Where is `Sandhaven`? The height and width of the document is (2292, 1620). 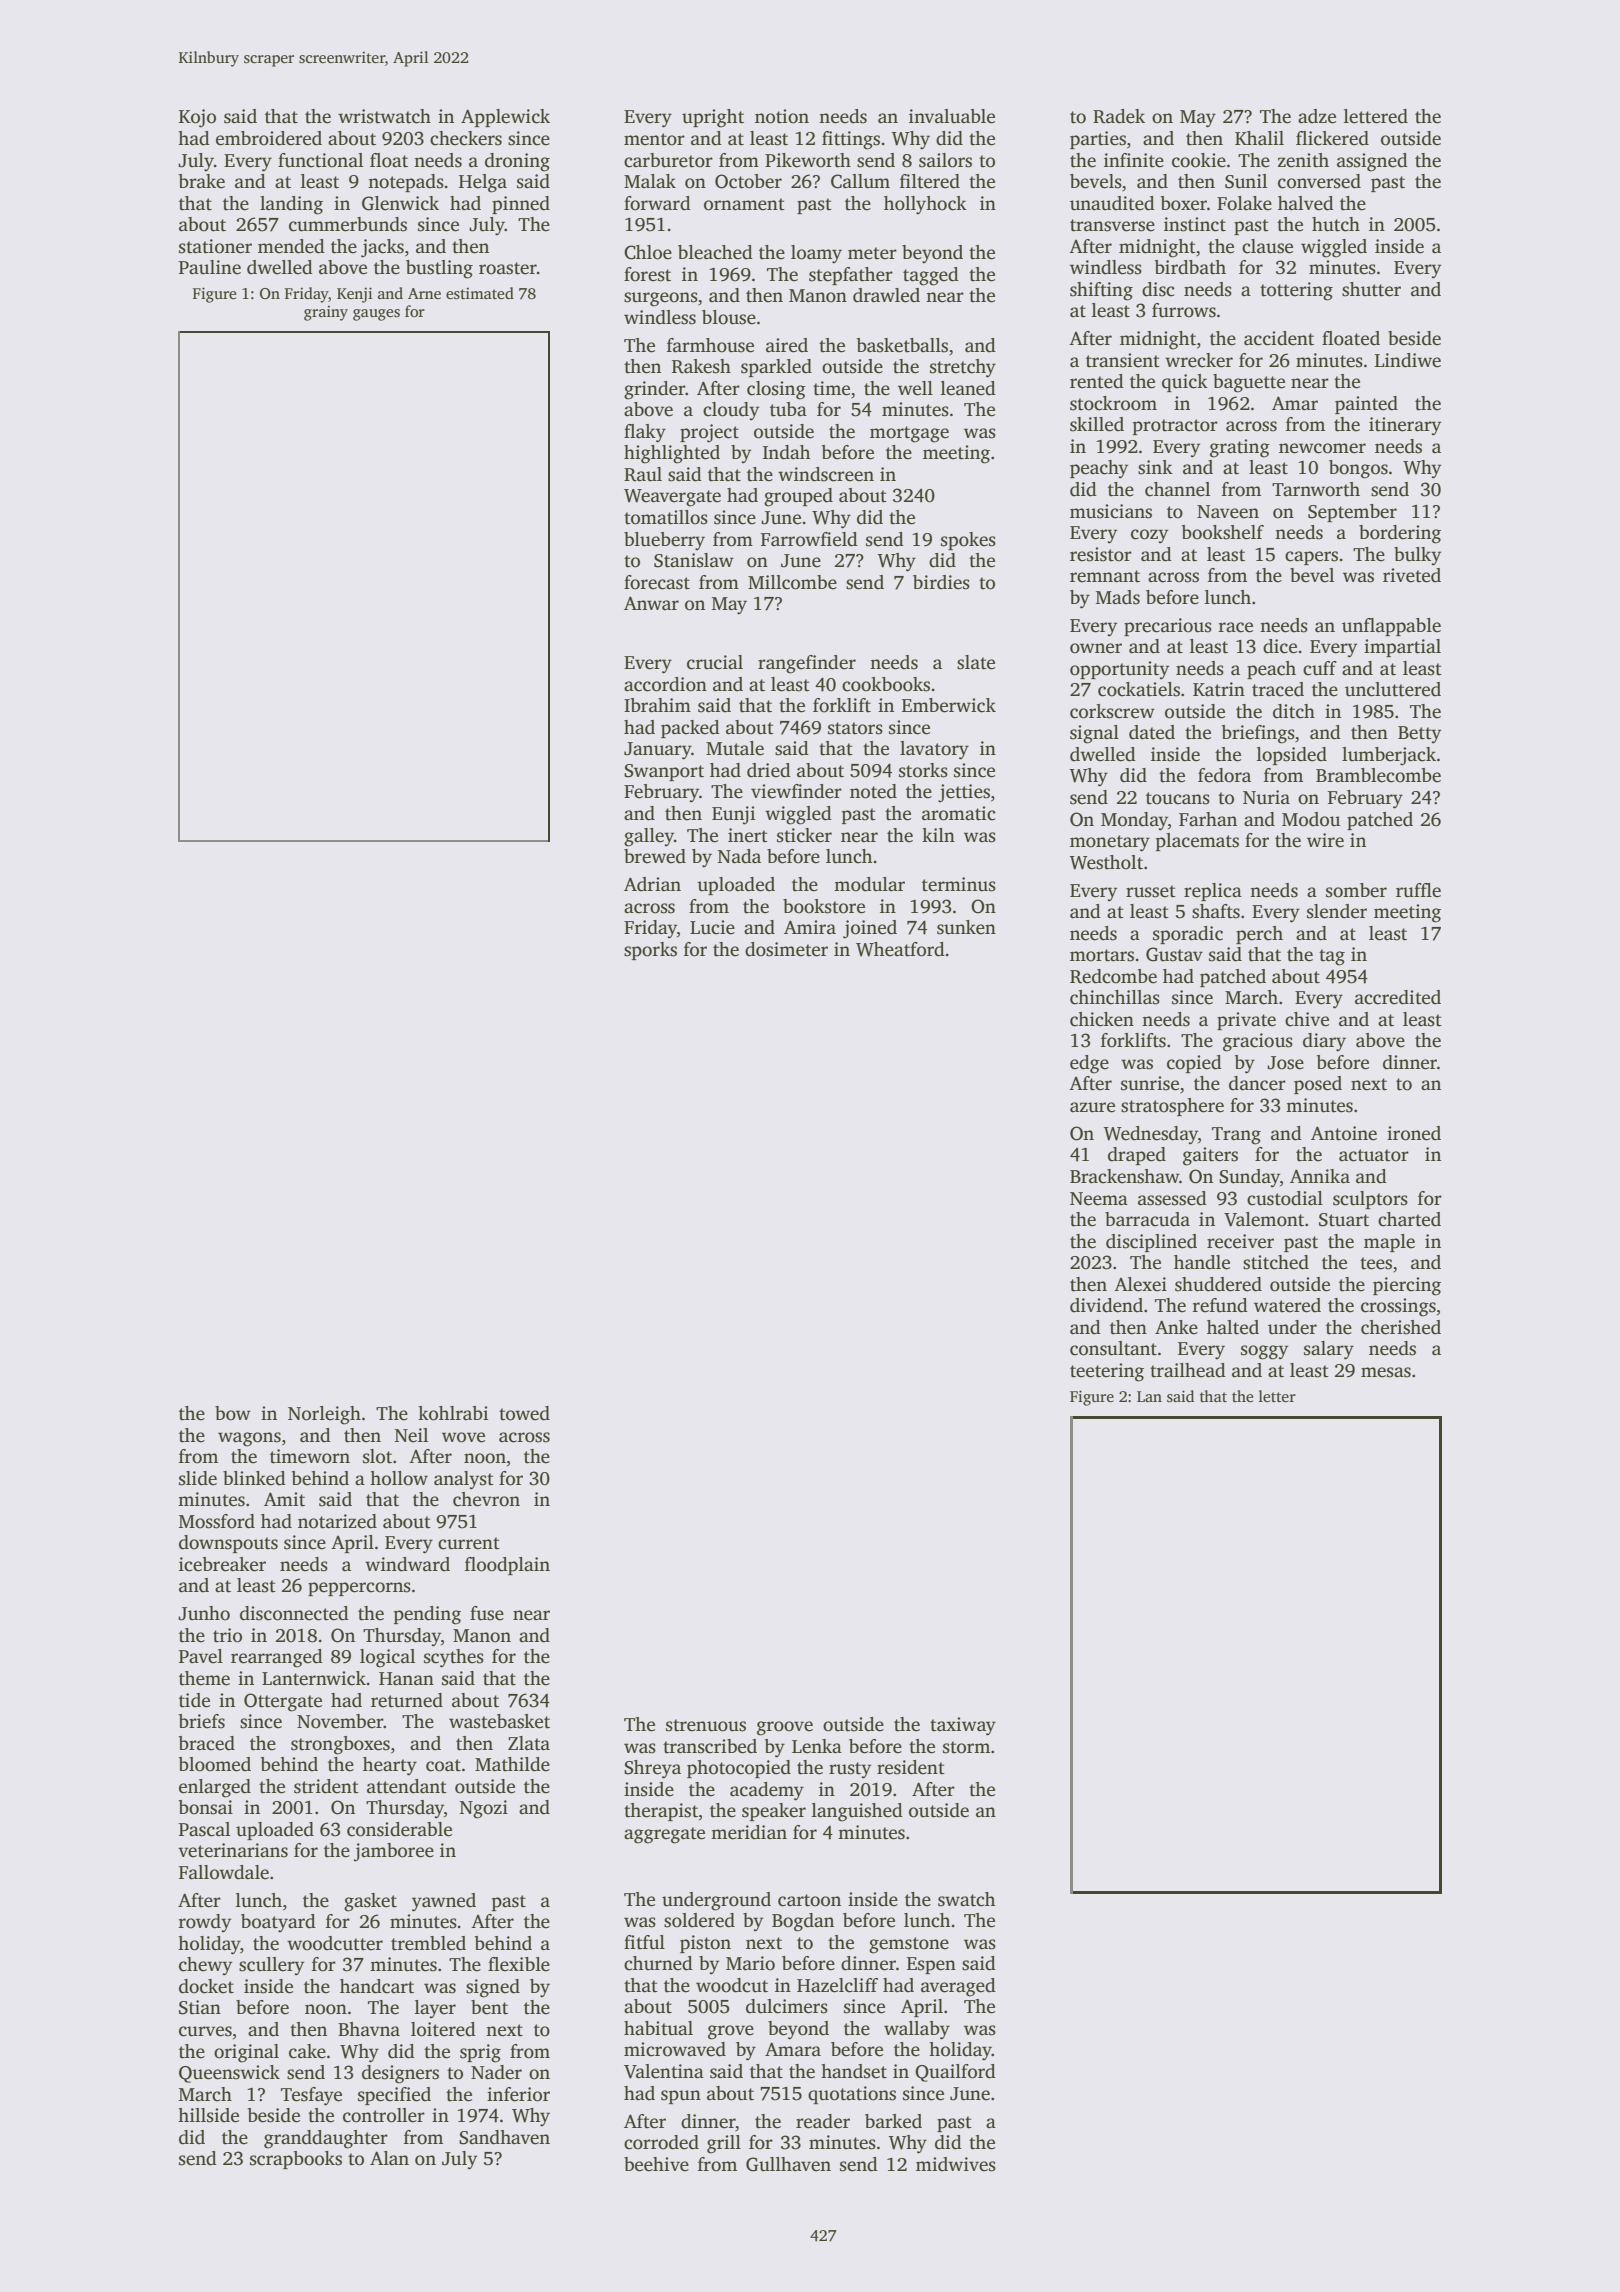 Sandhaven is located at coordinates (504, 2137).
